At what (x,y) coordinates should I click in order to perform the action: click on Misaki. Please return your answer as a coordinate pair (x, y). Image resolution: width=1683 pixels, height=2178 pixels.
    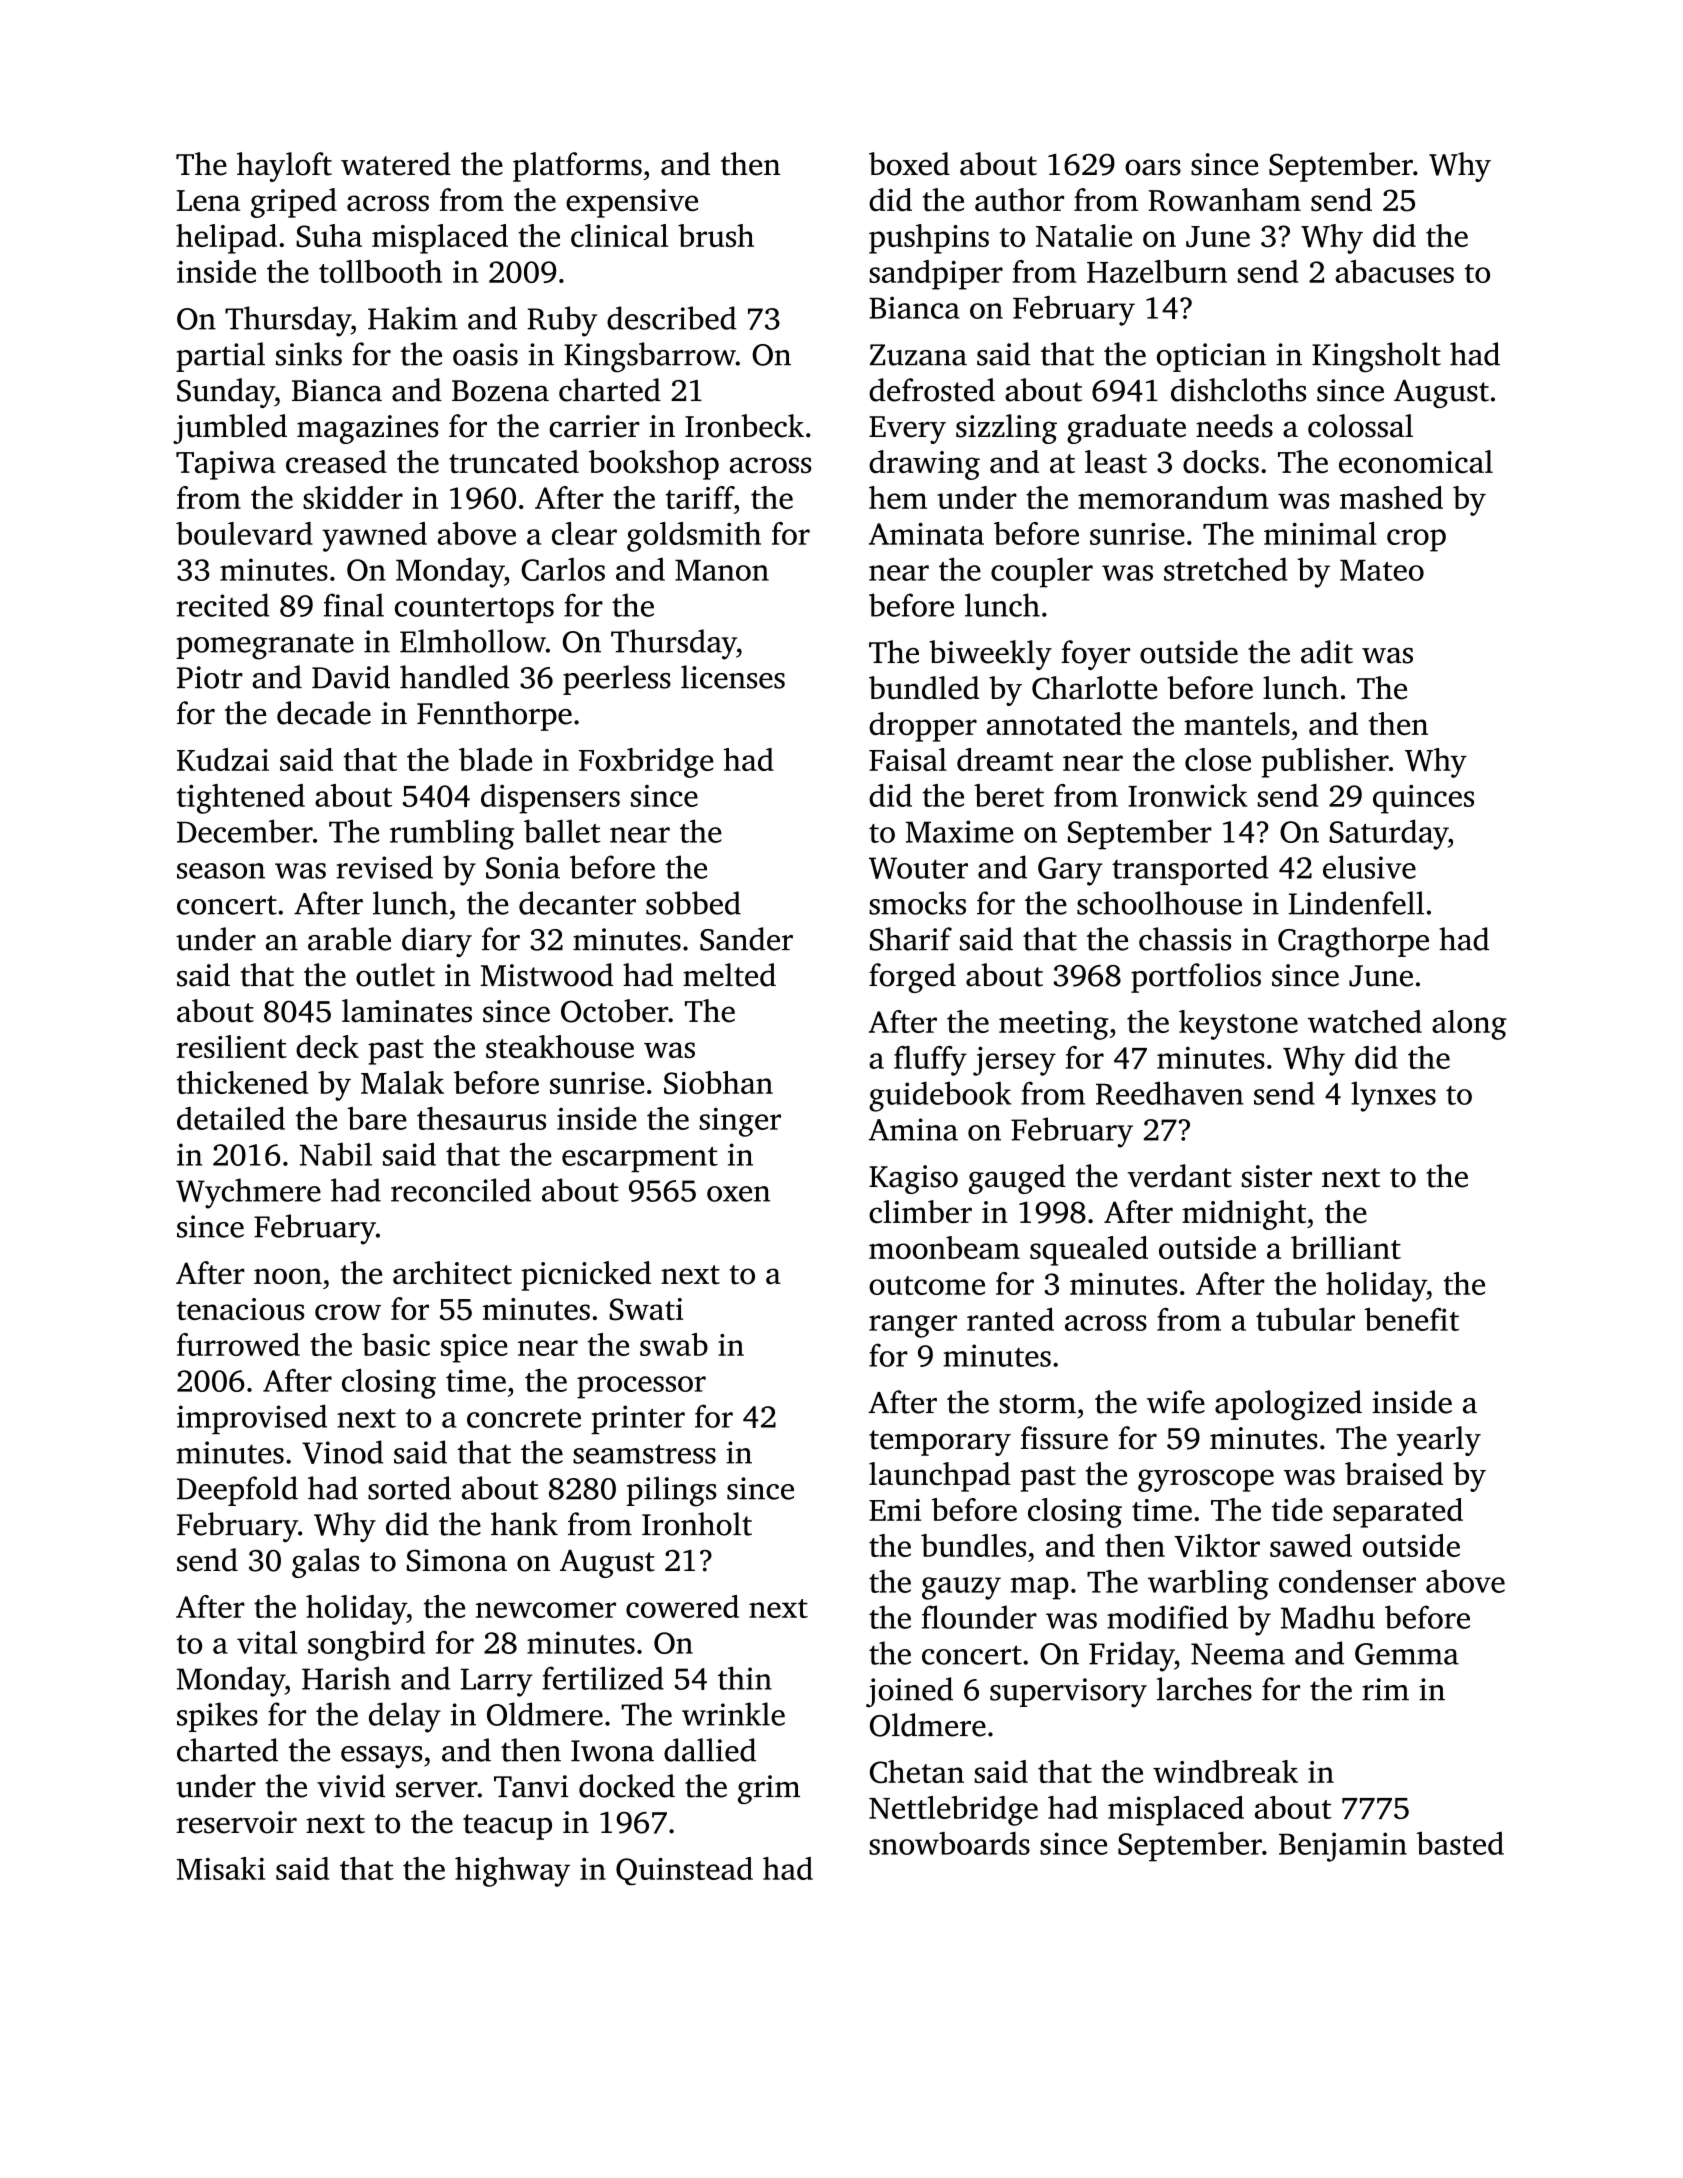
    Looking at the image, I should click on (221, 1868).
